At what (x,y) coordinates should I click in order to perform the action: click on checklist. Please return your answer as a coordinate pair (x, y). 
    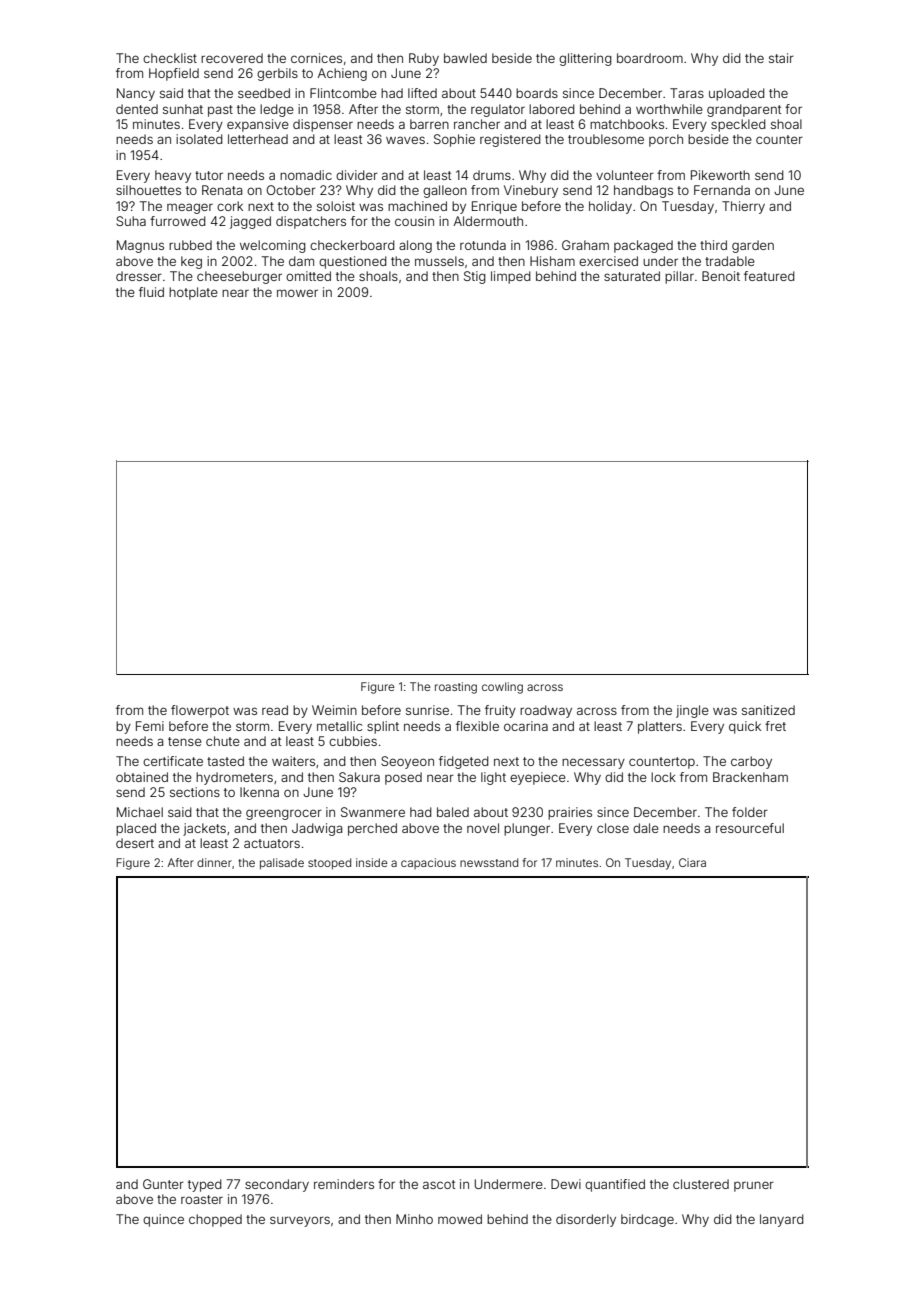
    Looking at the image, I should click on (170, 58).
